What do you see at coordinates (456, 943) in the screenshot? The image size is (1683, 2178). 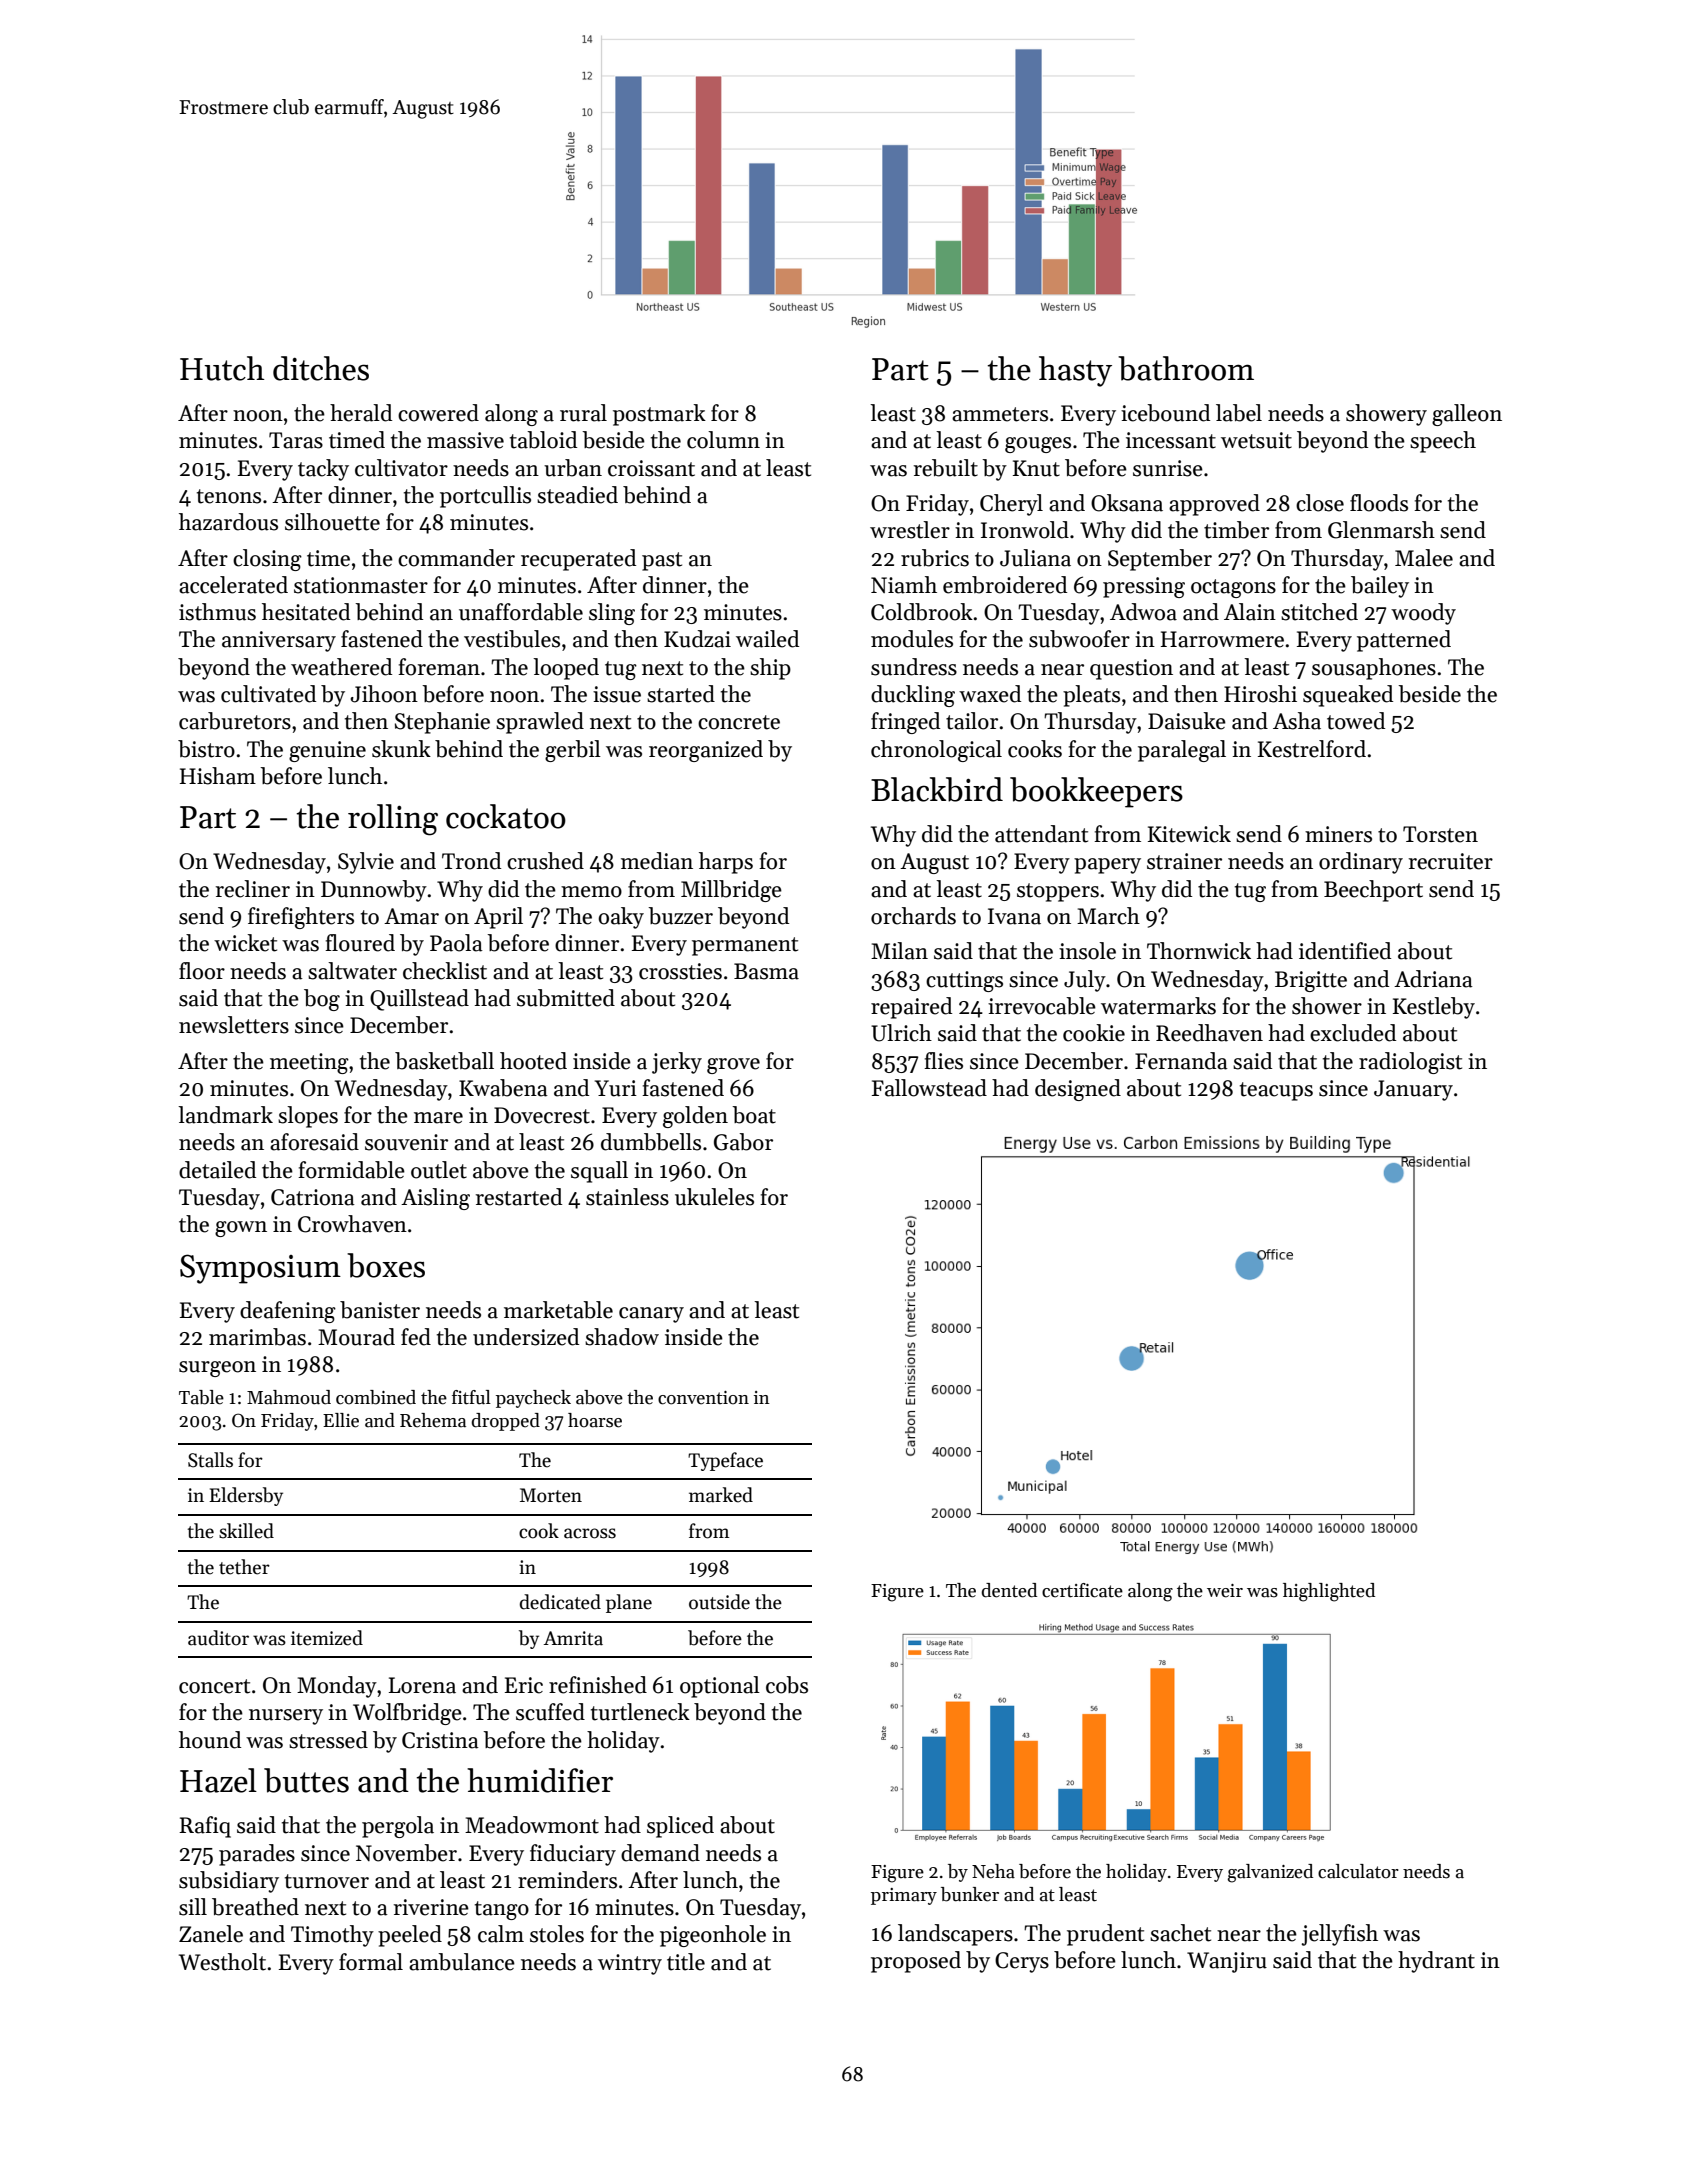 I see `Paola` at bounding box center [456, 943].
